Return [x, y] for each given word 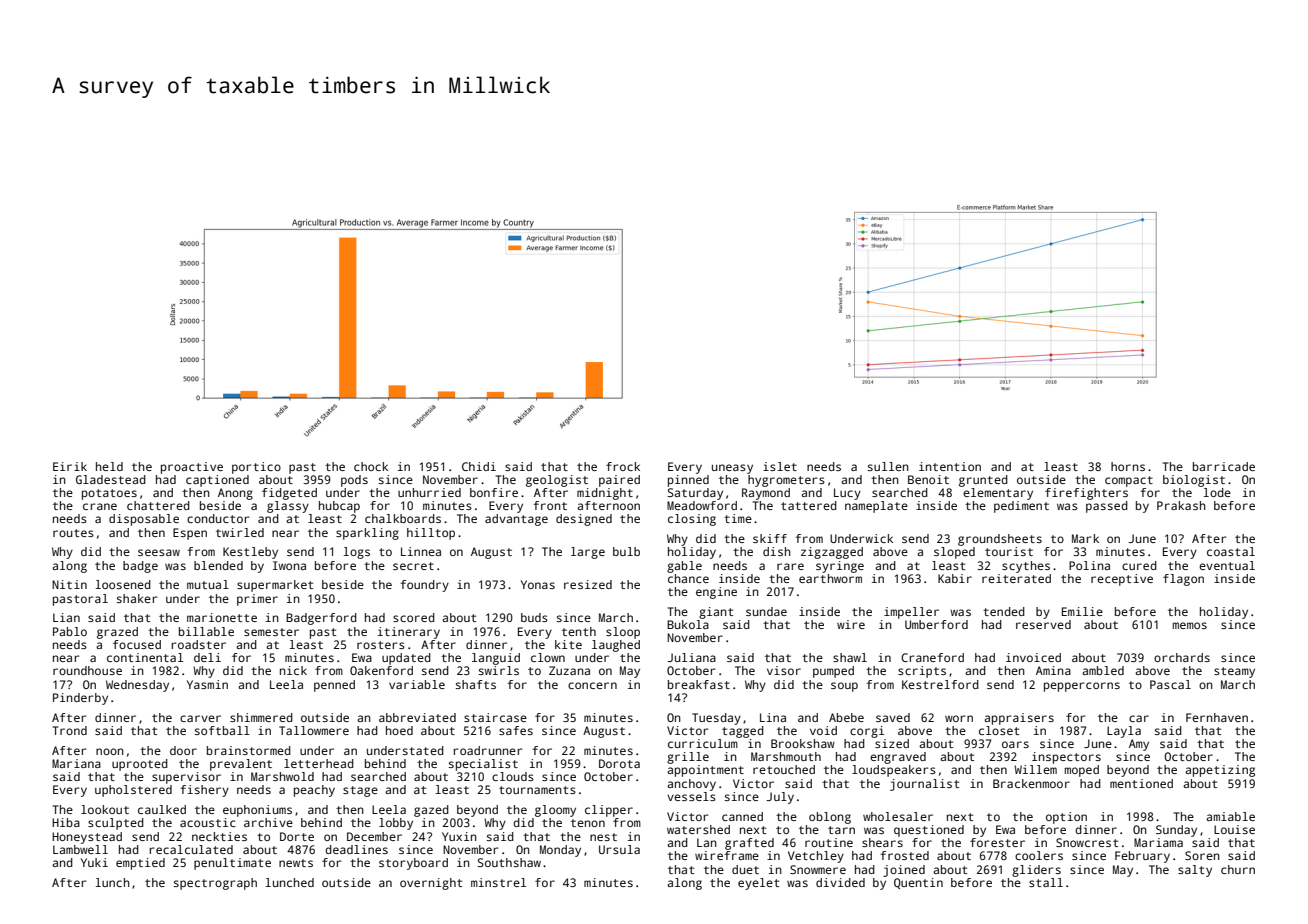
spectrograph [215, 884]
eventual [1227, 565]
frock [623, 466]
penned [334, 686]
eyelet [758, 884]
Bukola [688, 624]
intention [950, 466]
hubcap [339, 507]
